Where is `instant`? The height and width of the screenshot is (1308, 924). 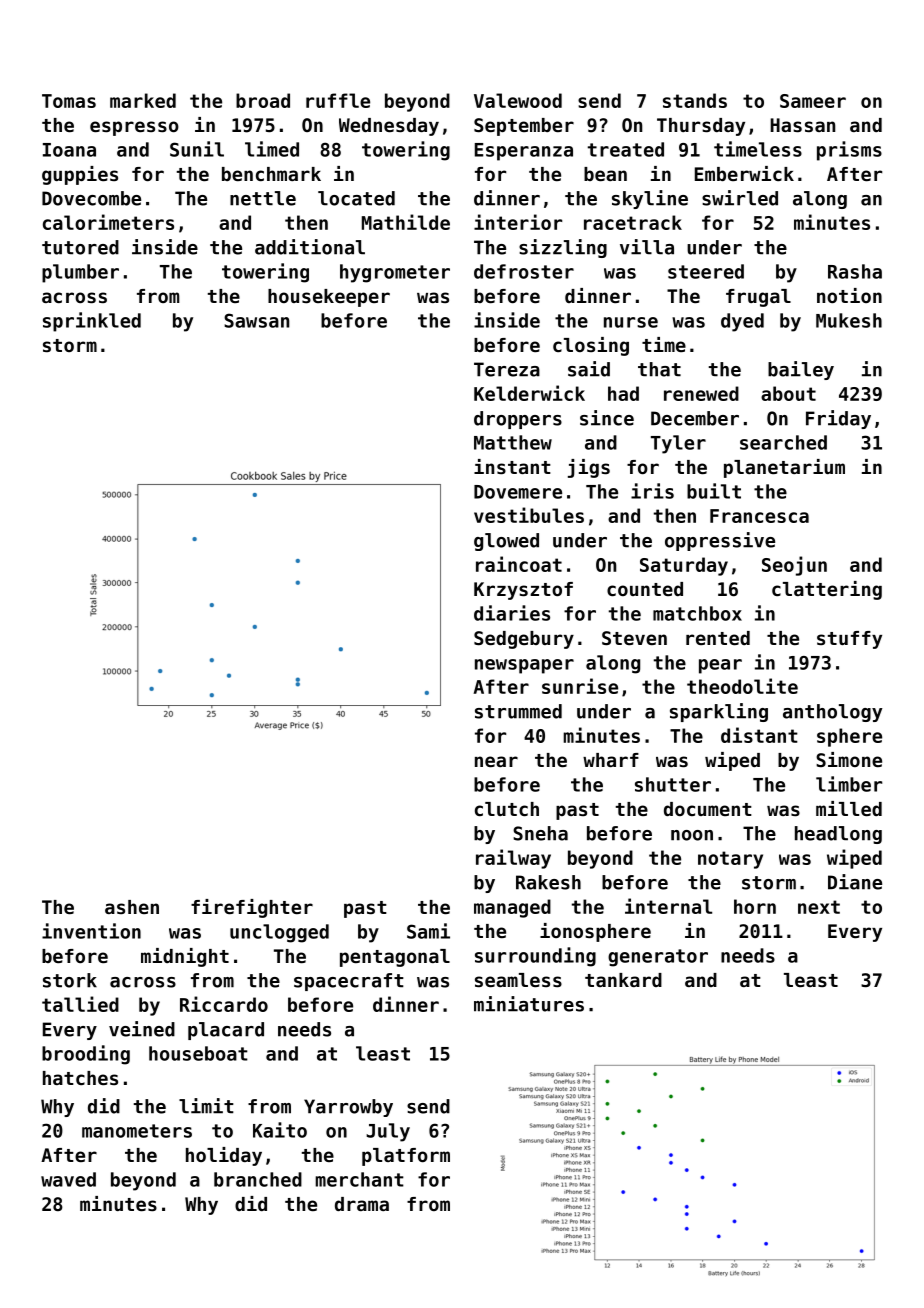
instant is located at coordinates (512, 467).
